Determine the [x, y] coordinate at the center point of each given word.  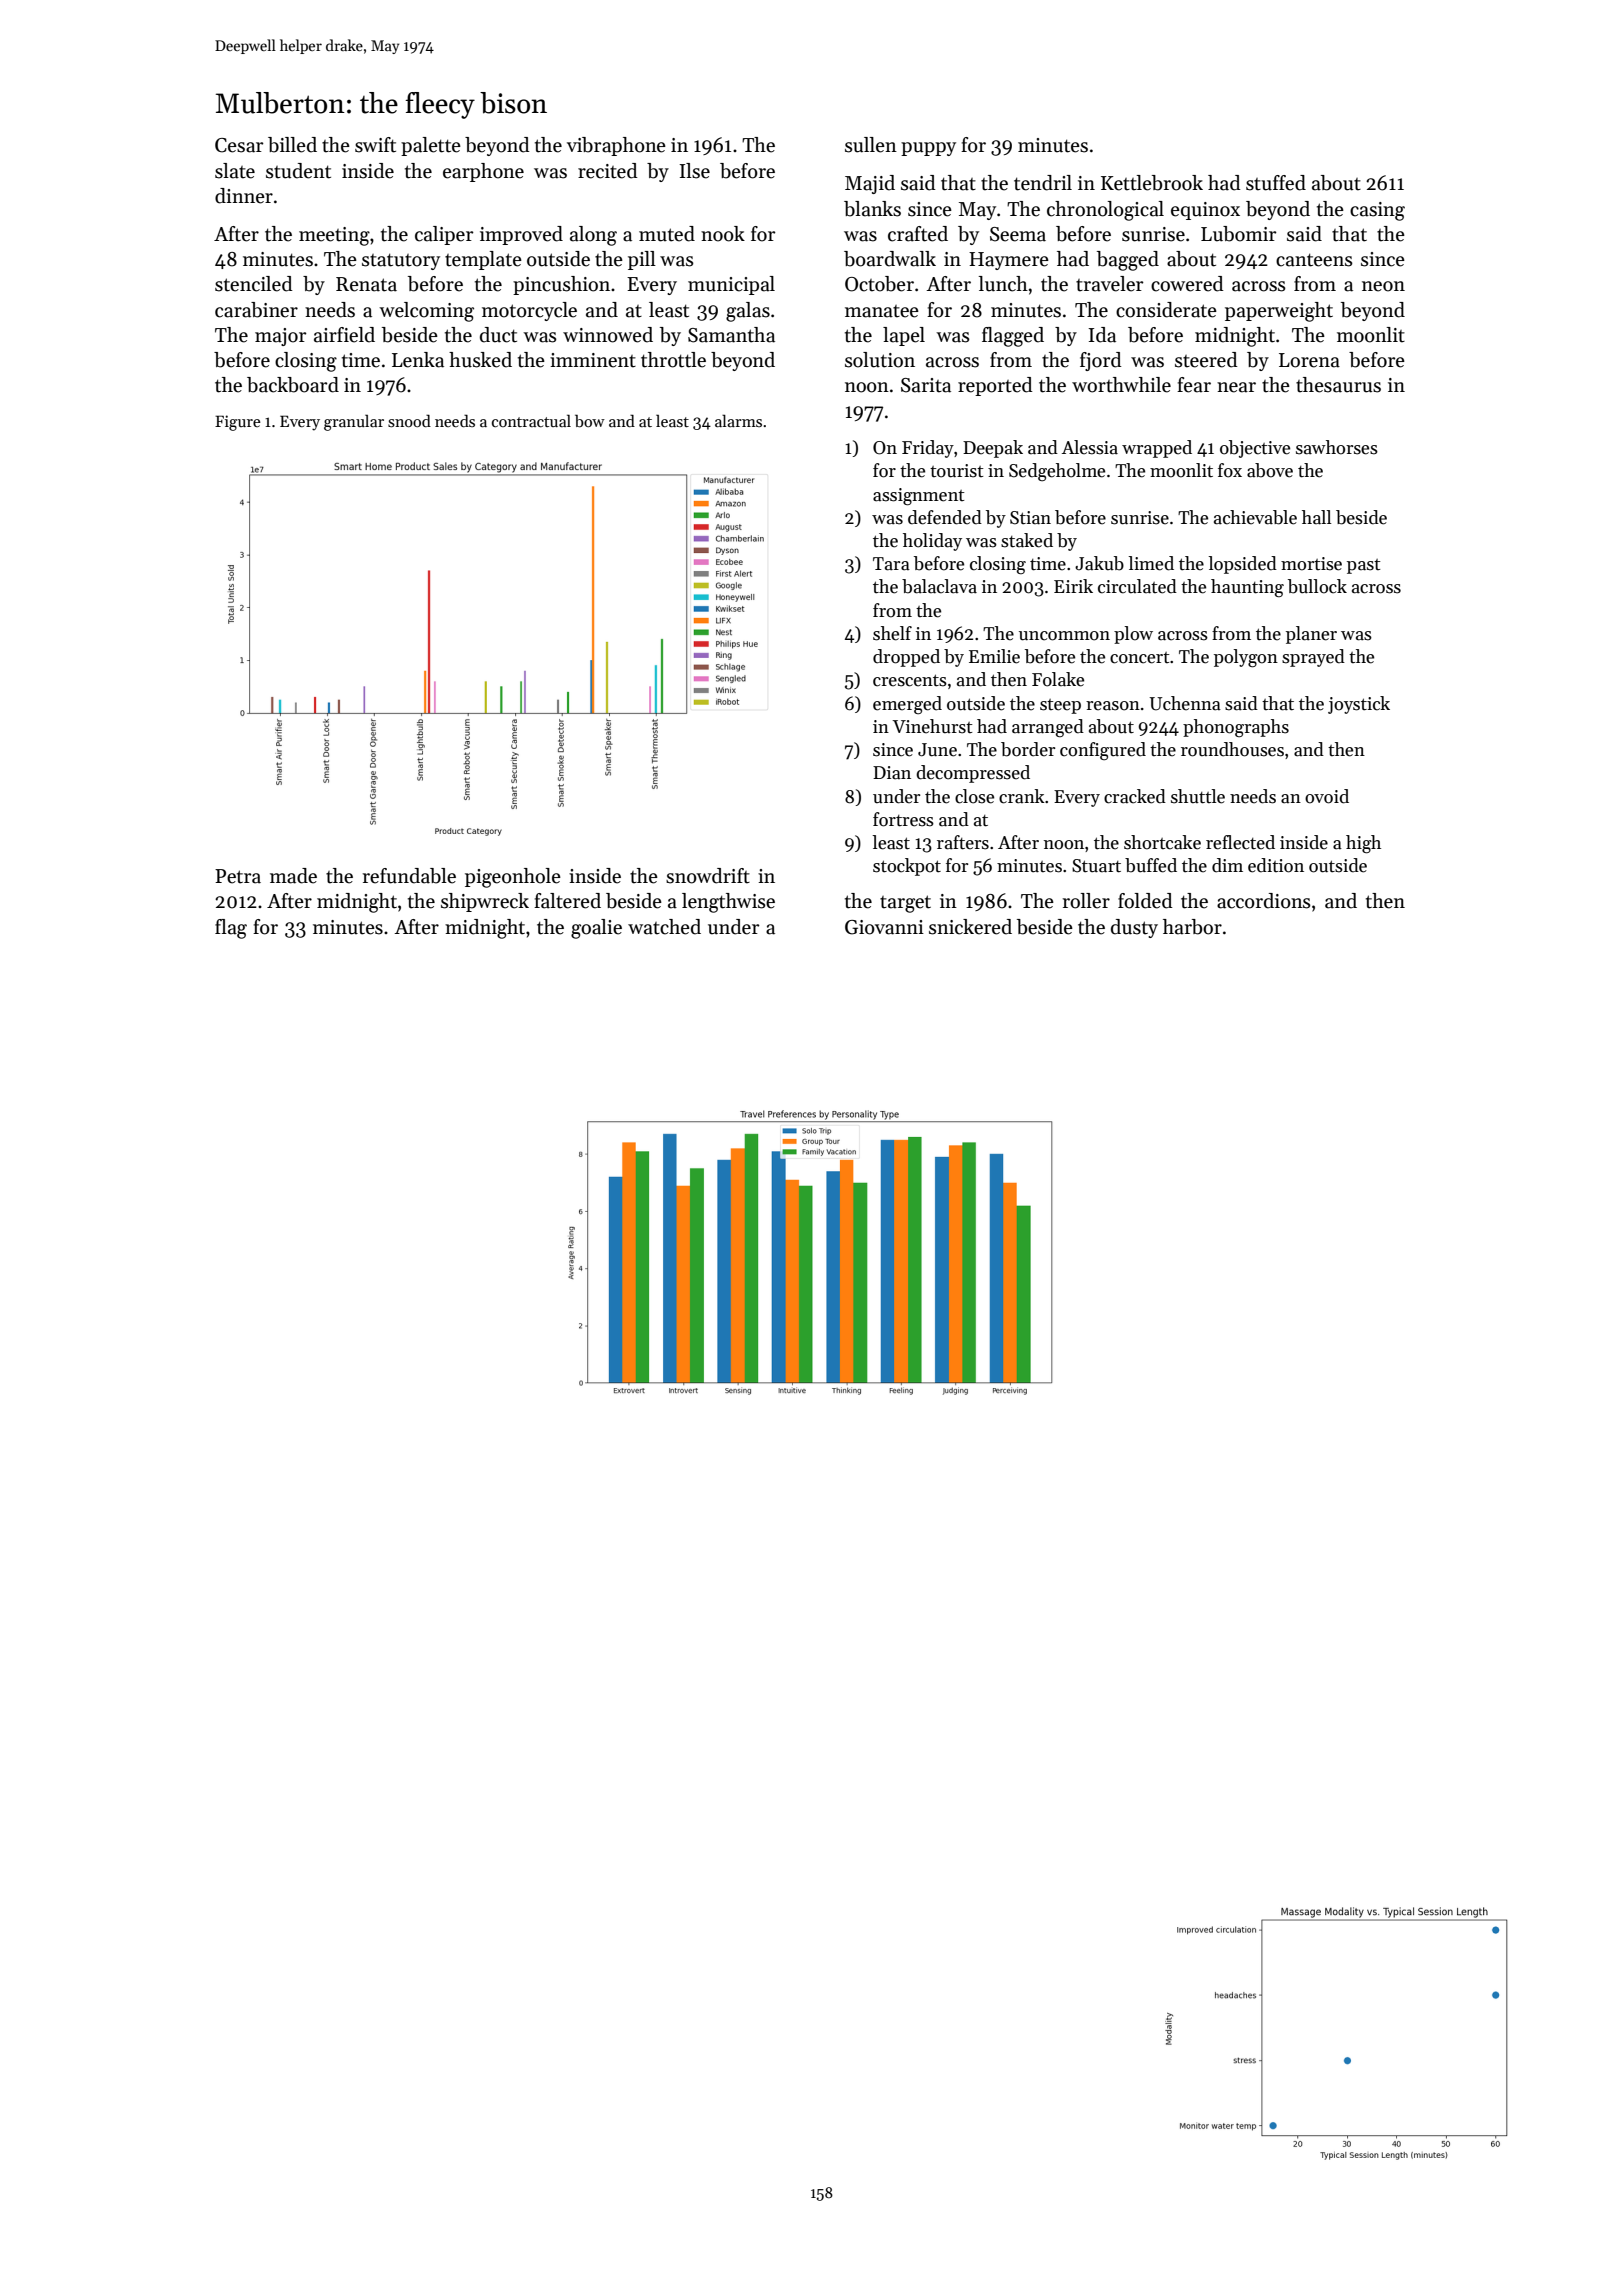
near [1236, 387]
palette [431, 146]
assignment [919, 497]
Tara [891, 564]
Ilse [694, 171]
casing [1377, 211]
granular [354, 422]
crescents [910, 680]
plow [1133, 635]
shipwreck [485, 902]
